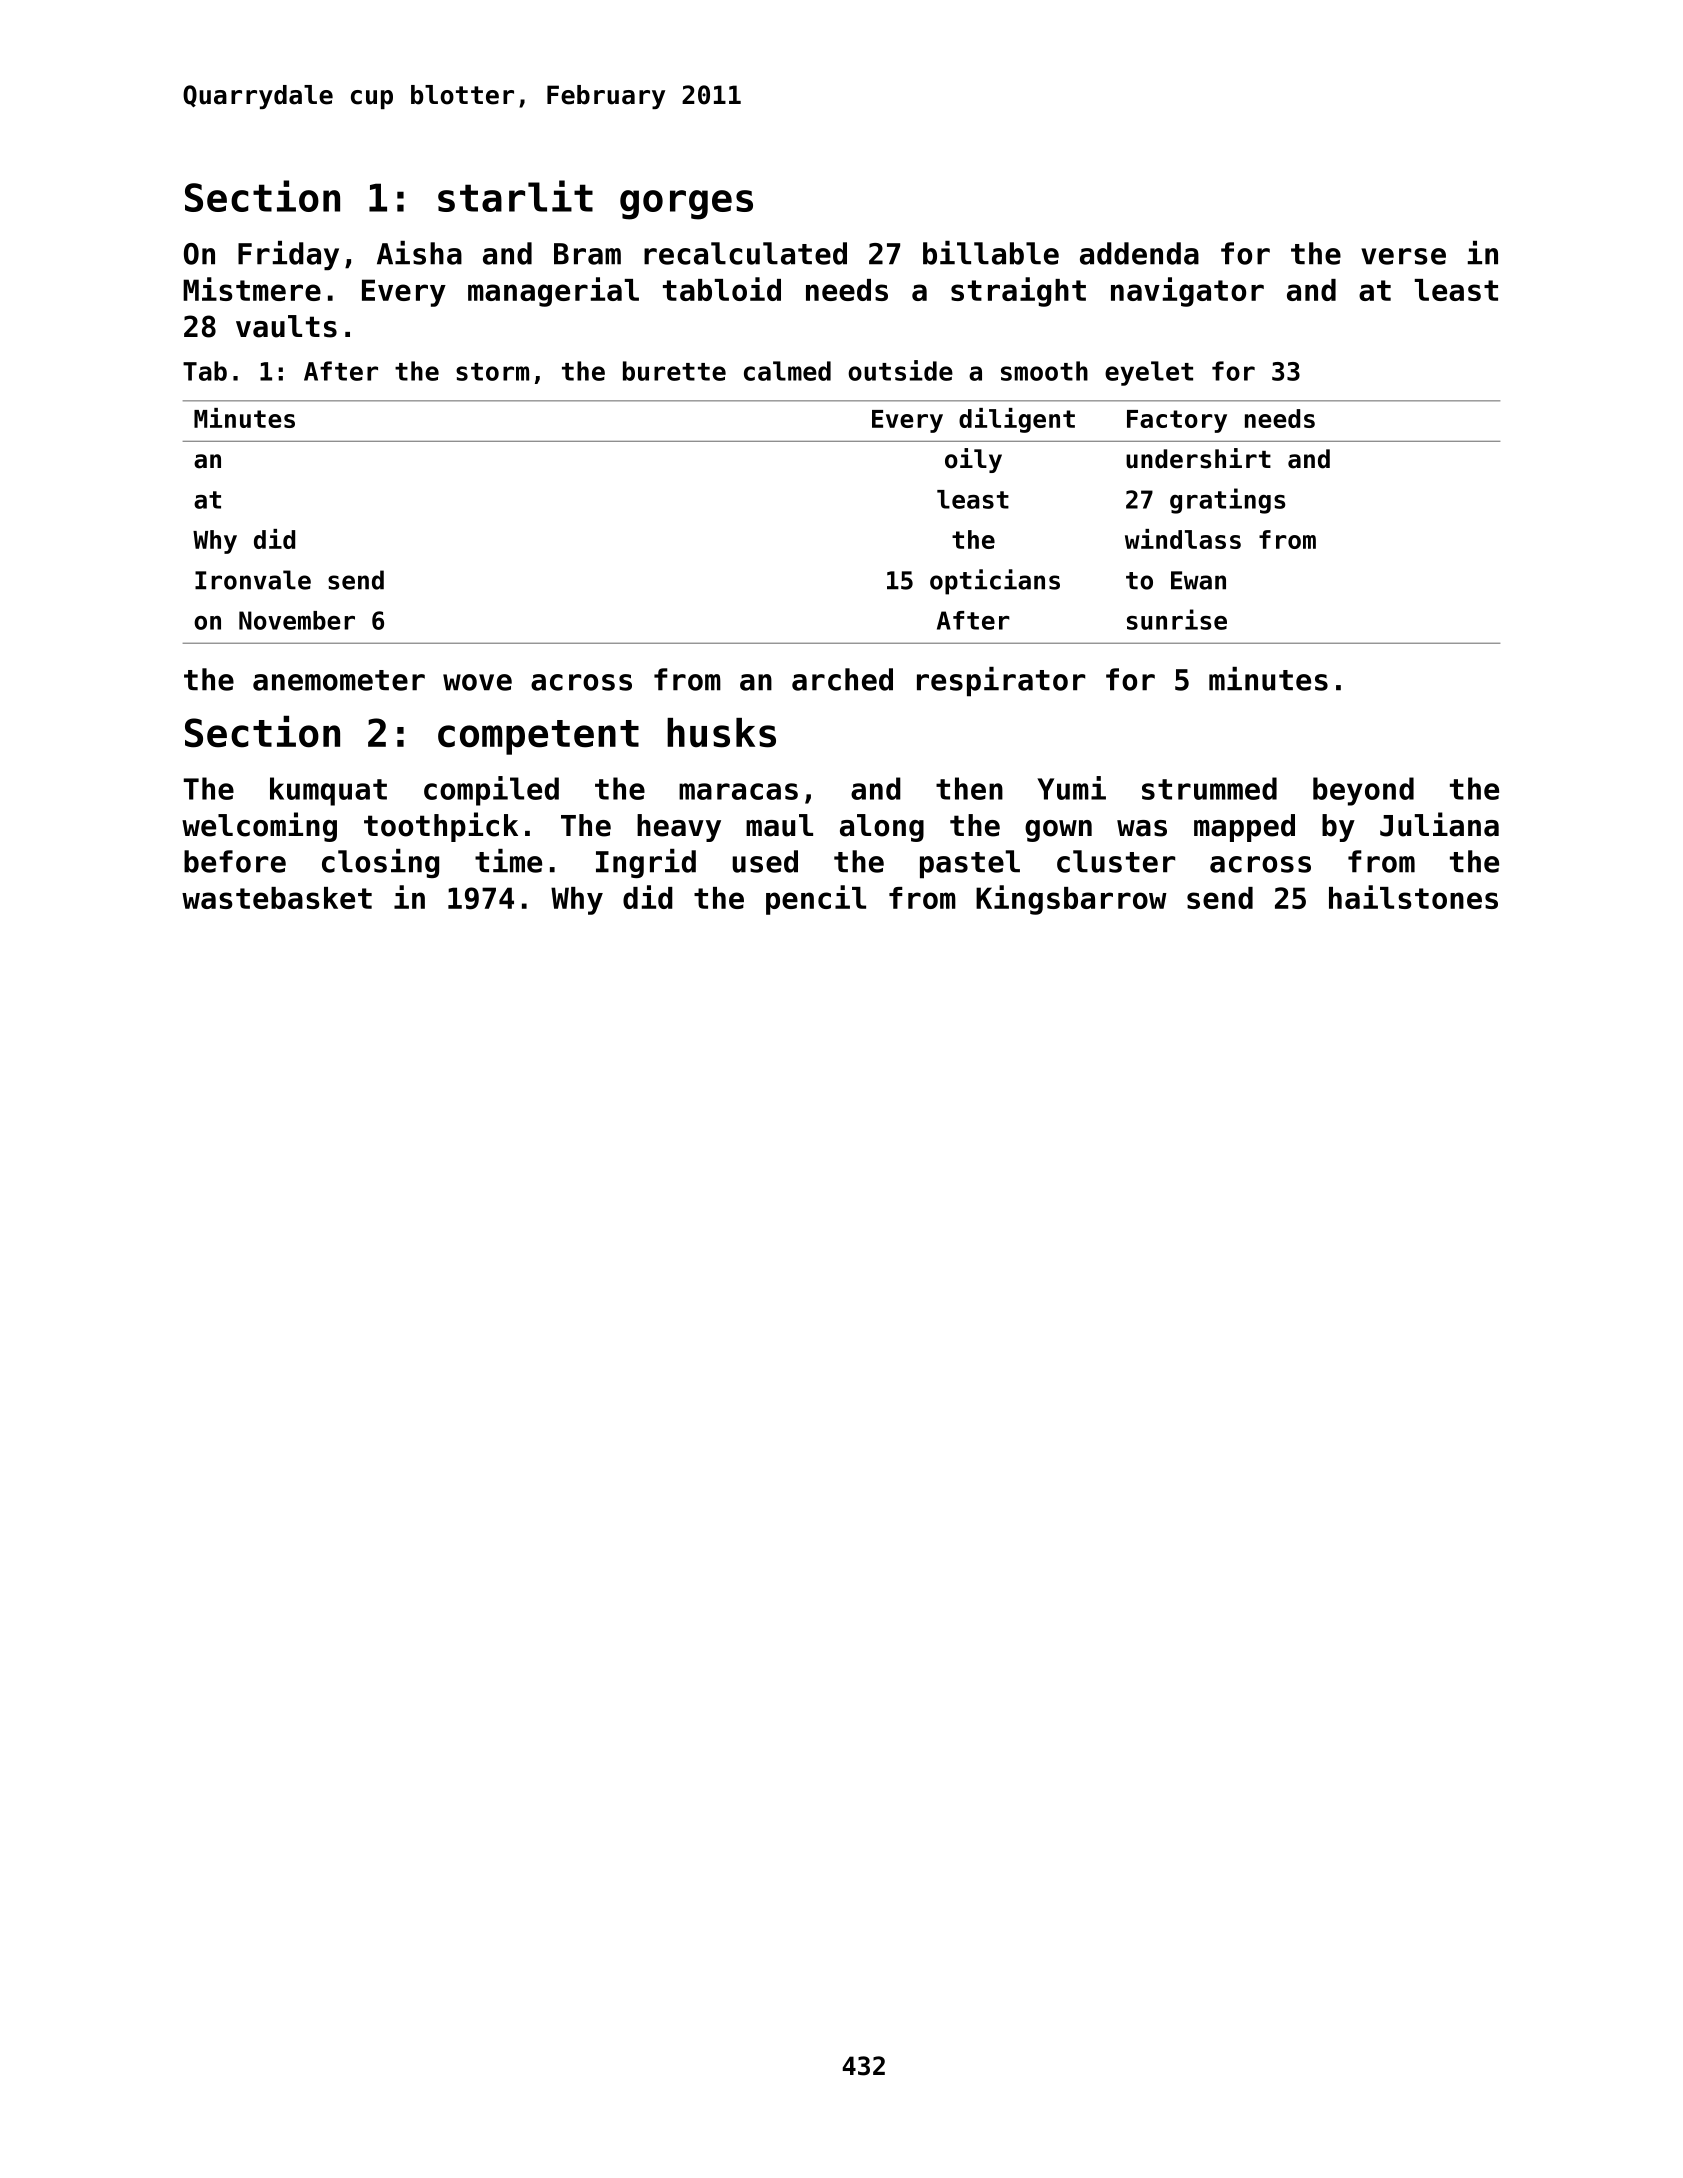  Describe the element at coordinates (297, 620) in the document. I see `November` at that location.
